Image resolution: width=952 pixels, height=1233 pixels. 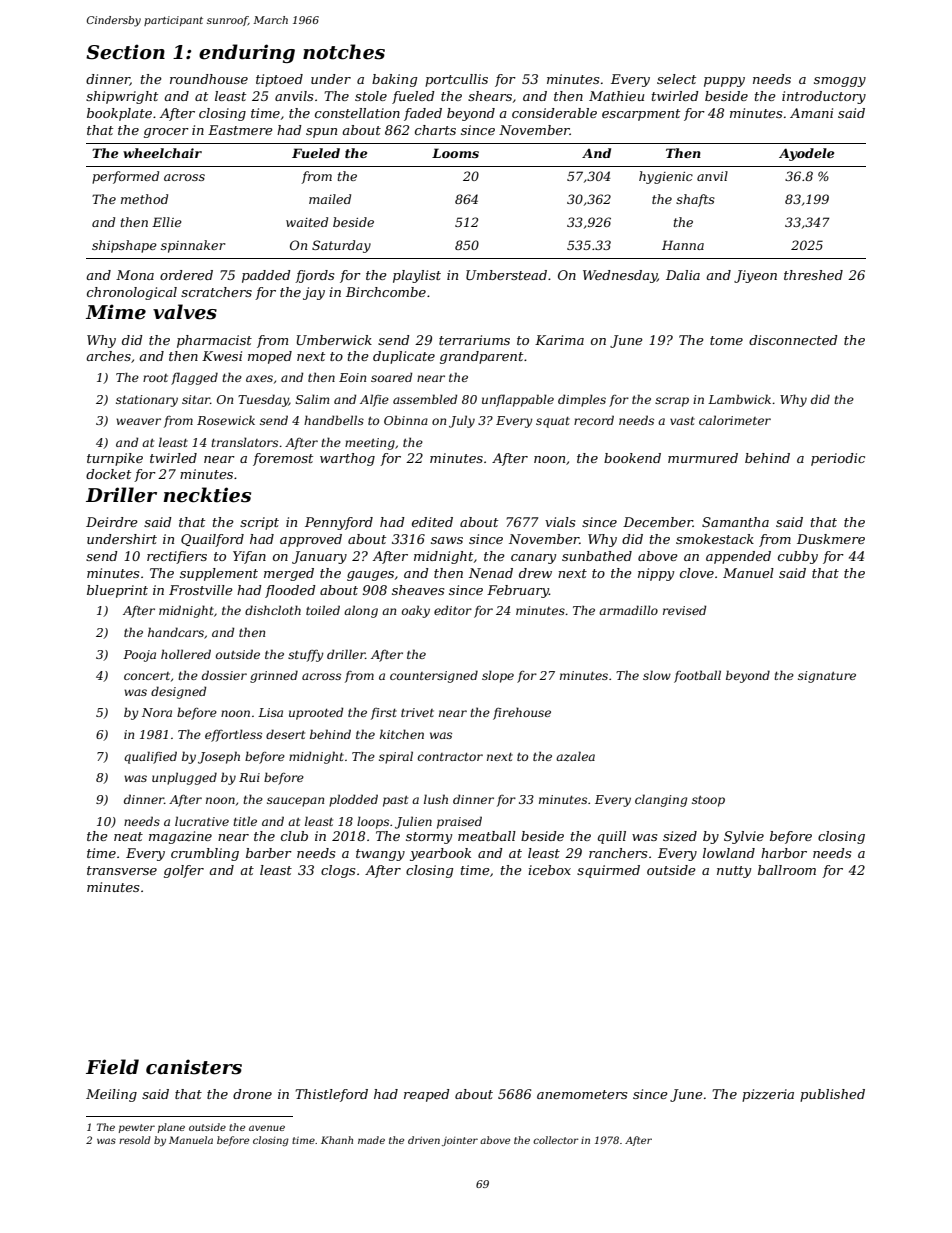 I want to click on arches, so click(x=108, y=356).
